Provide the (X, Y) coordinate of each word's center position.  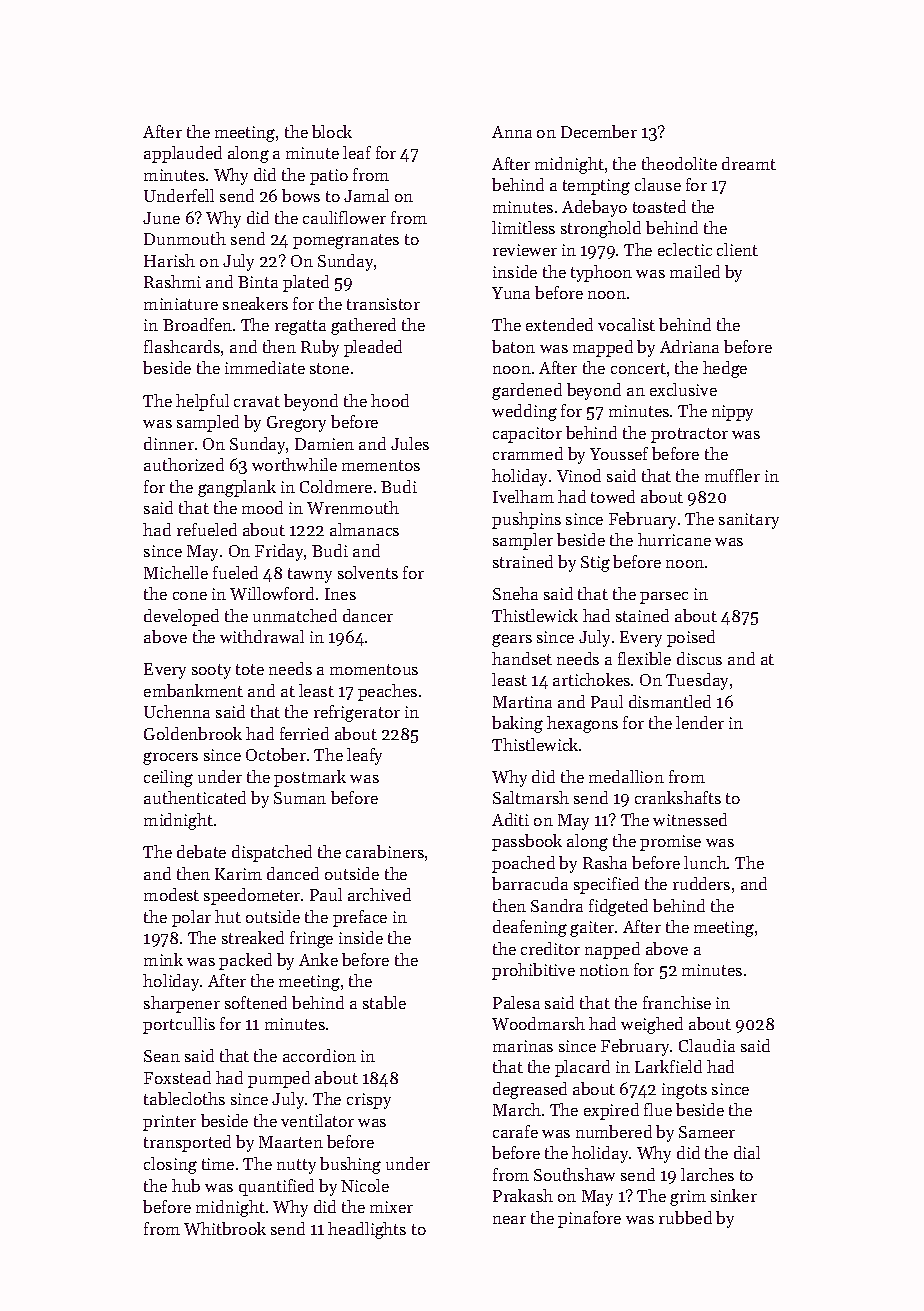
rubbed (685, 1217)
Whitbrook (225, 1228)
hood (390, 400)
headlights (367, 1230)
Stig (595, 564)
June (161, 218)
